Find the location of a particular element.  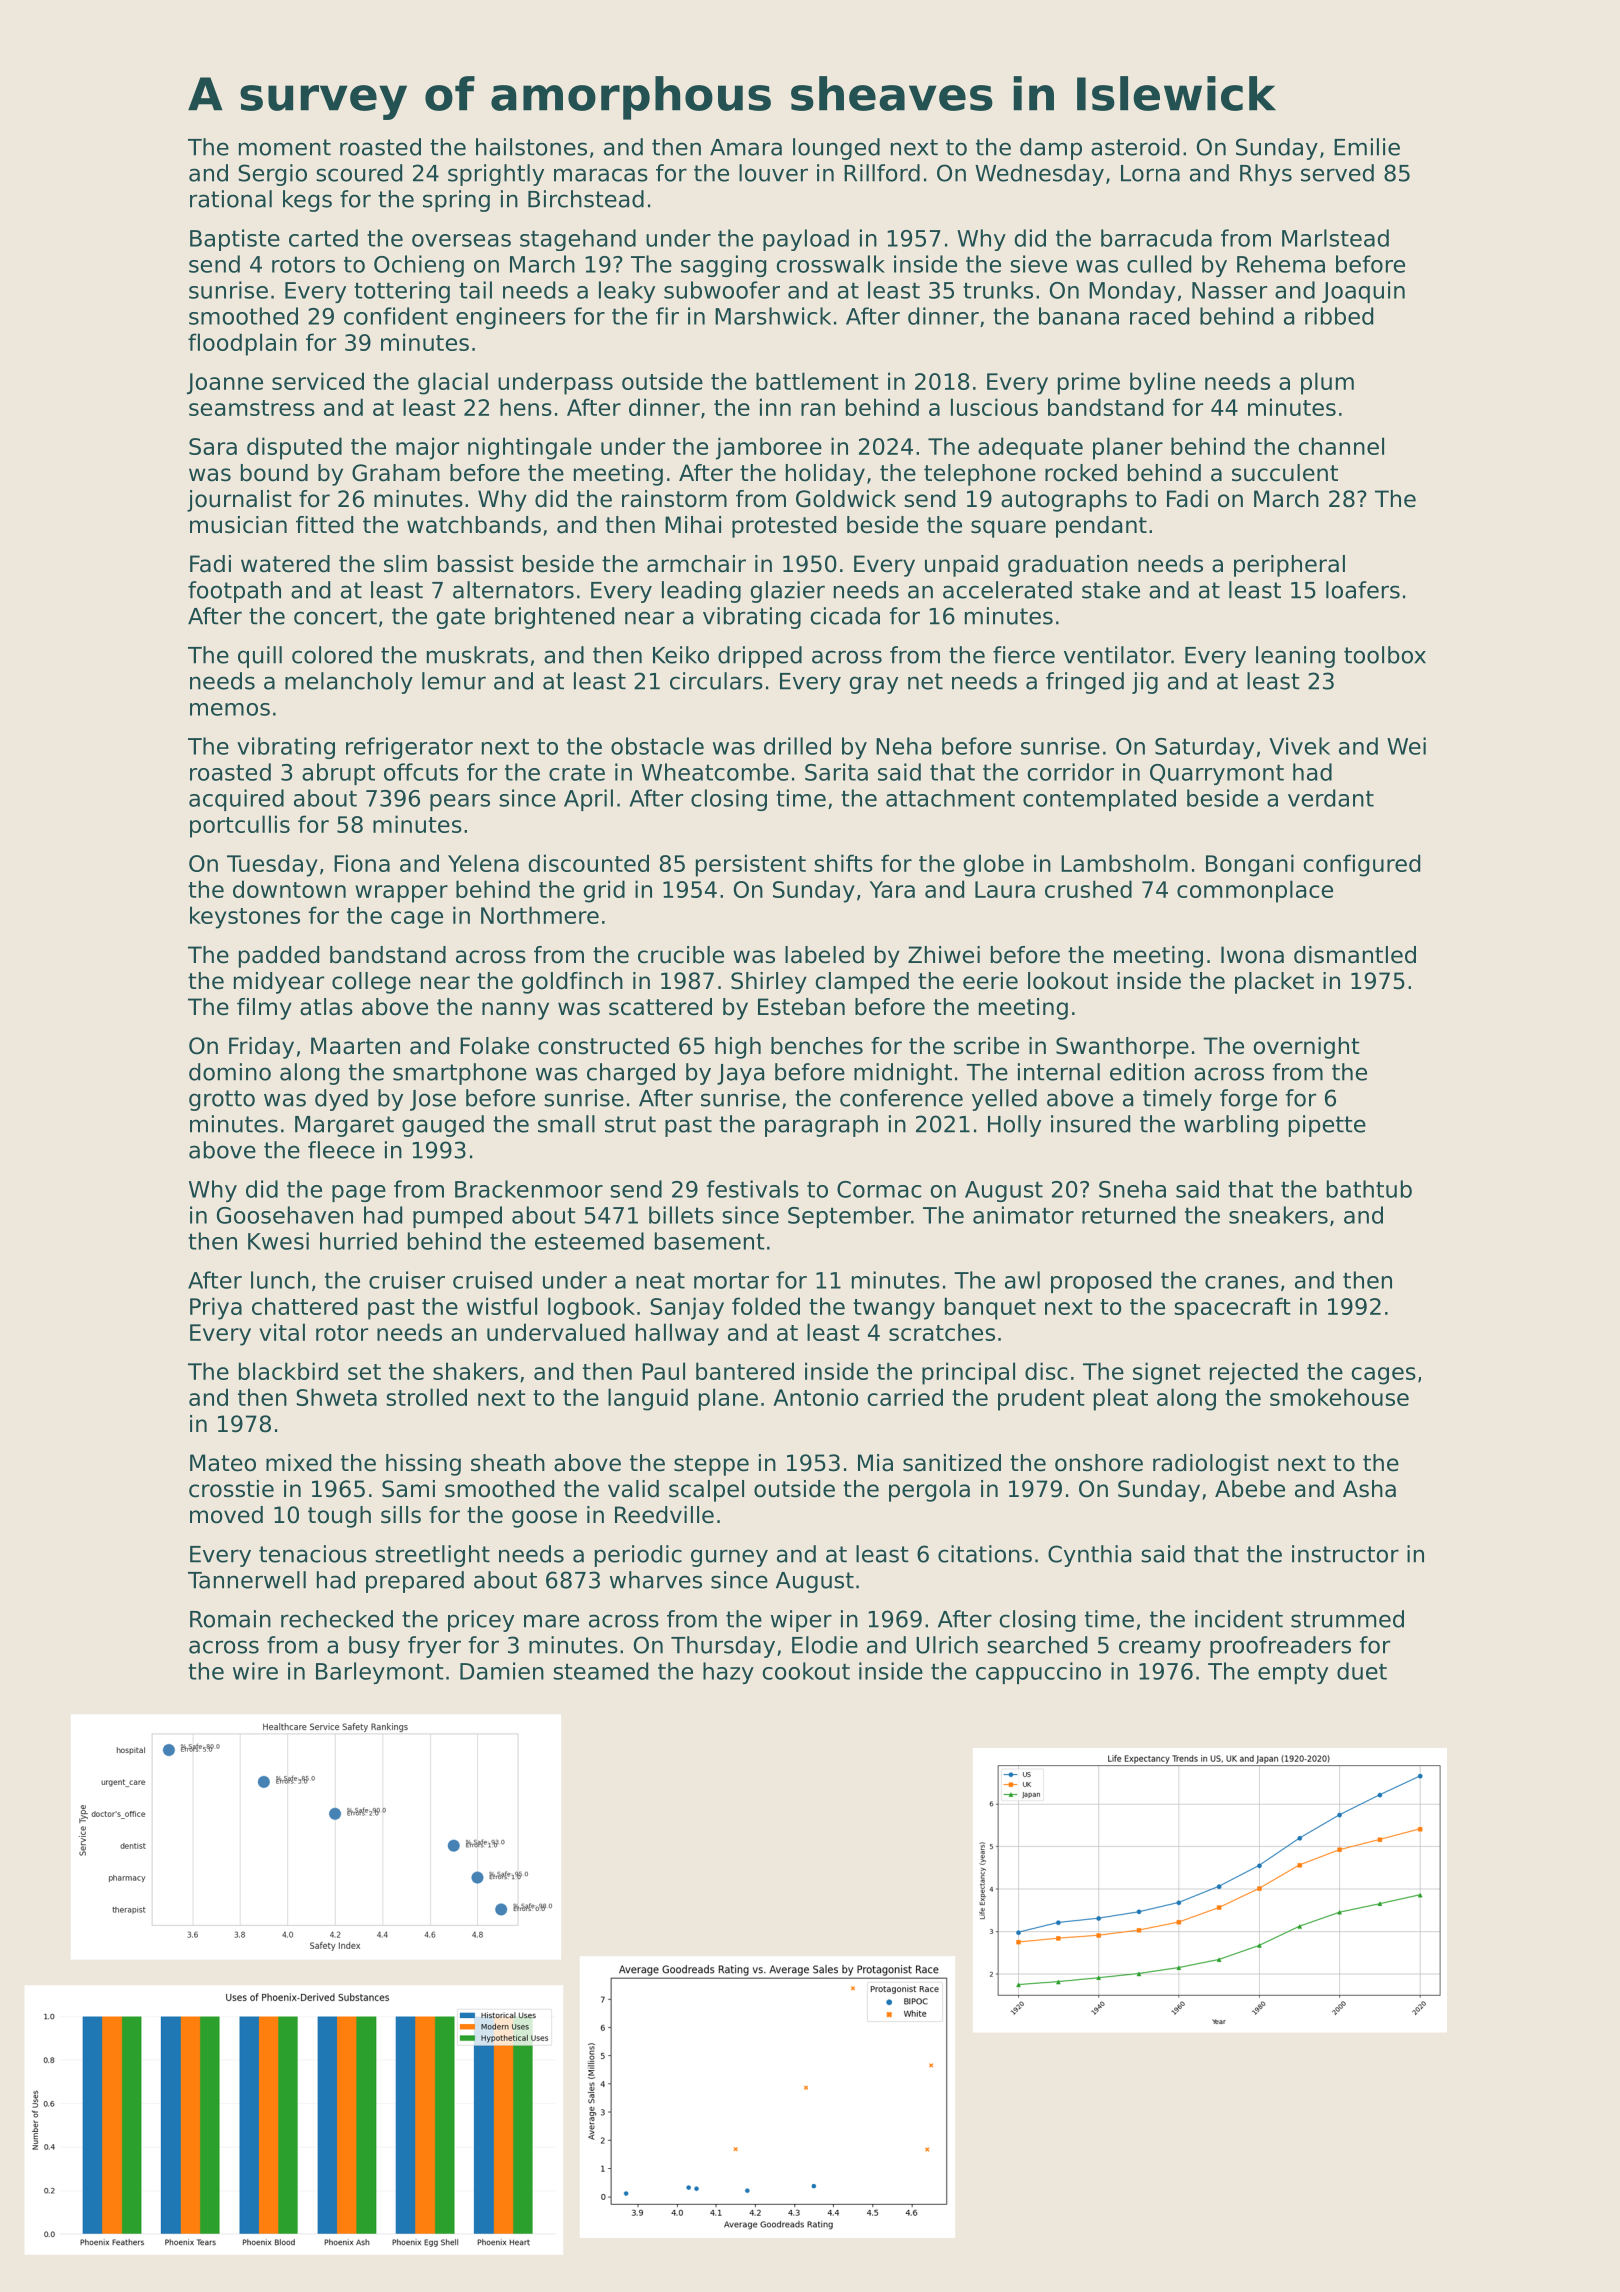

Ochieng is located at coordinates (419, 266).
